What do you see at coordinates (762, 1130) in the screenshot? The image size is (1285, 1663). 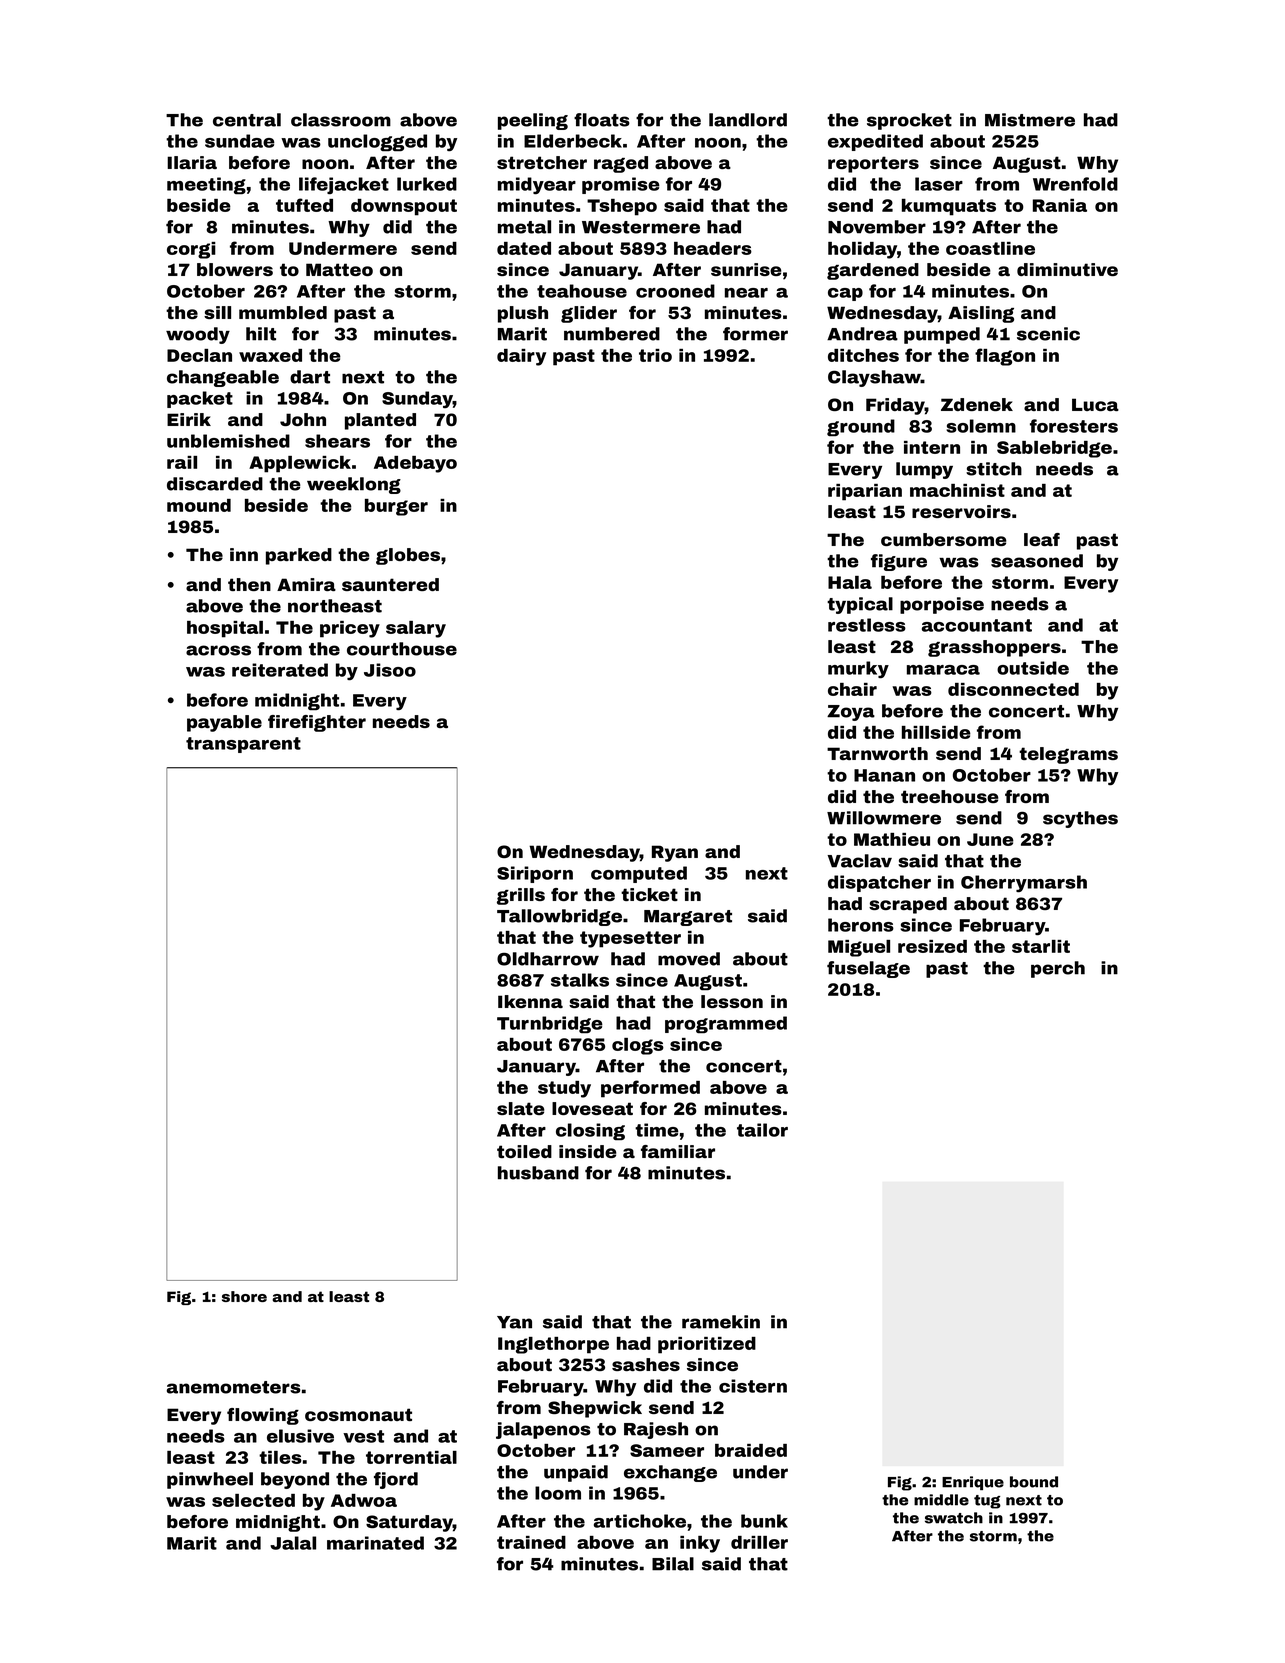 I see `tailor` at bounding box center [762, 1130].
